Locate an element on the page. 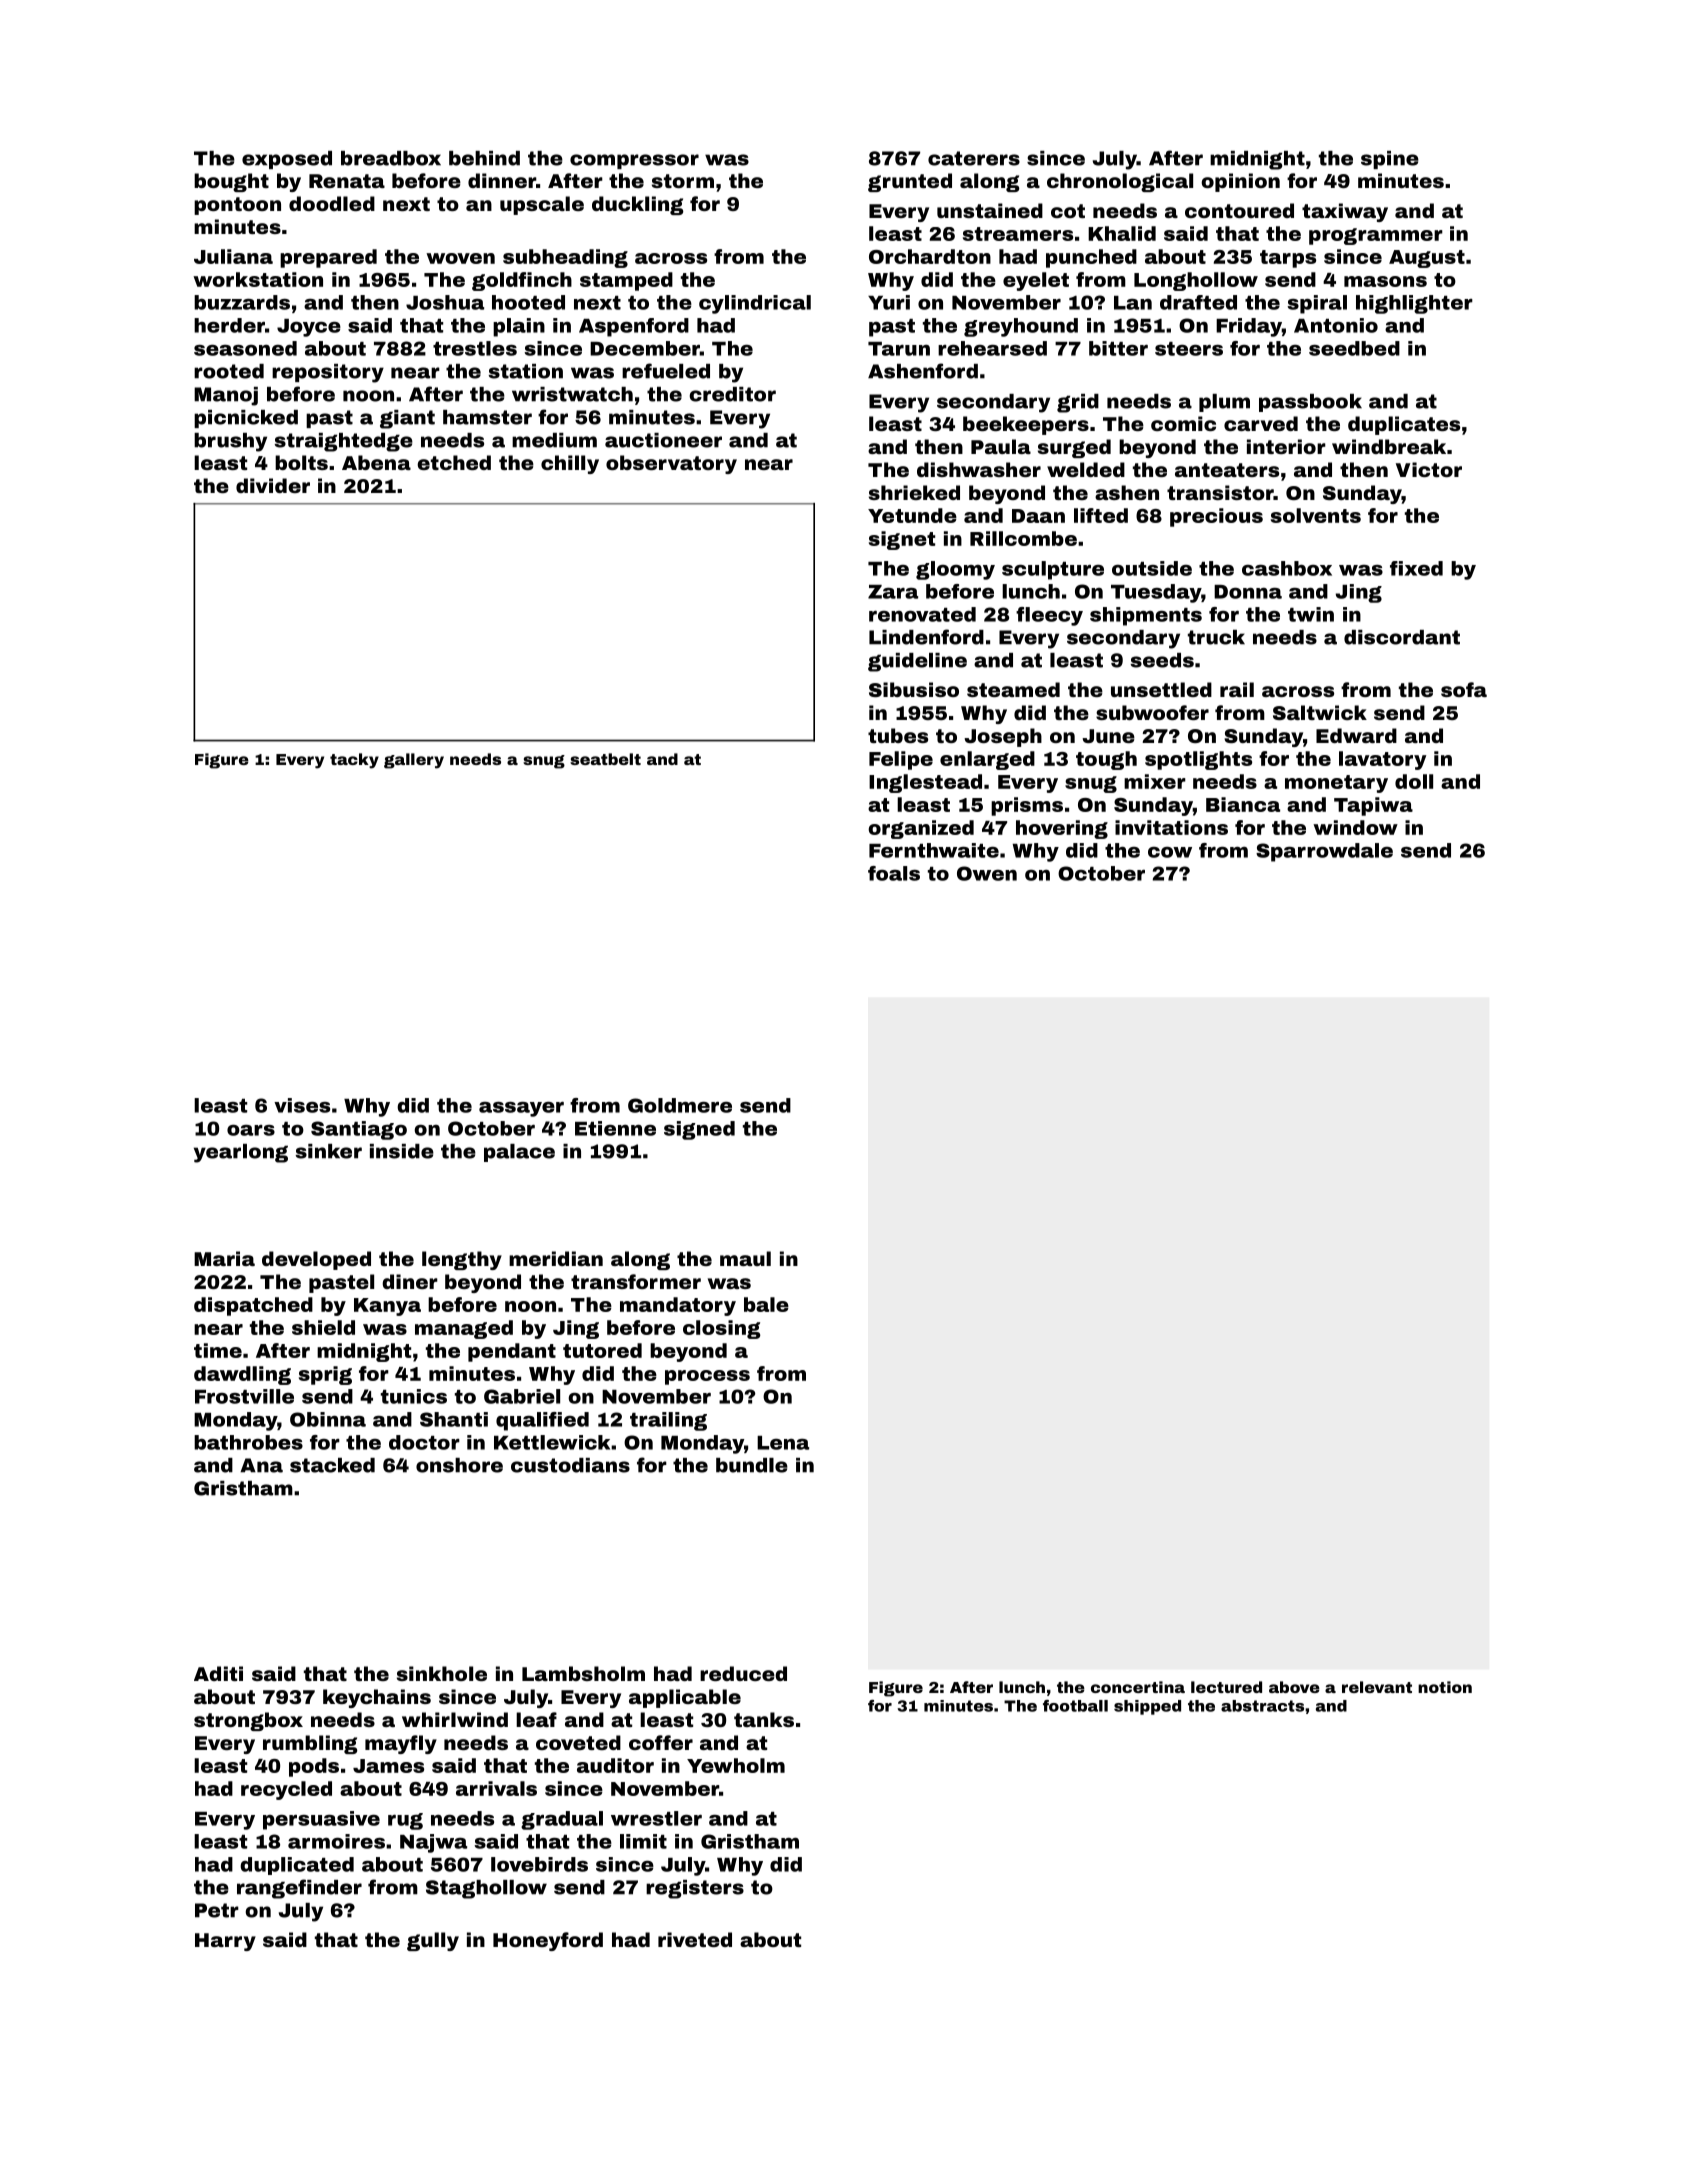  tanks is located at coordinates (764, 1719).
